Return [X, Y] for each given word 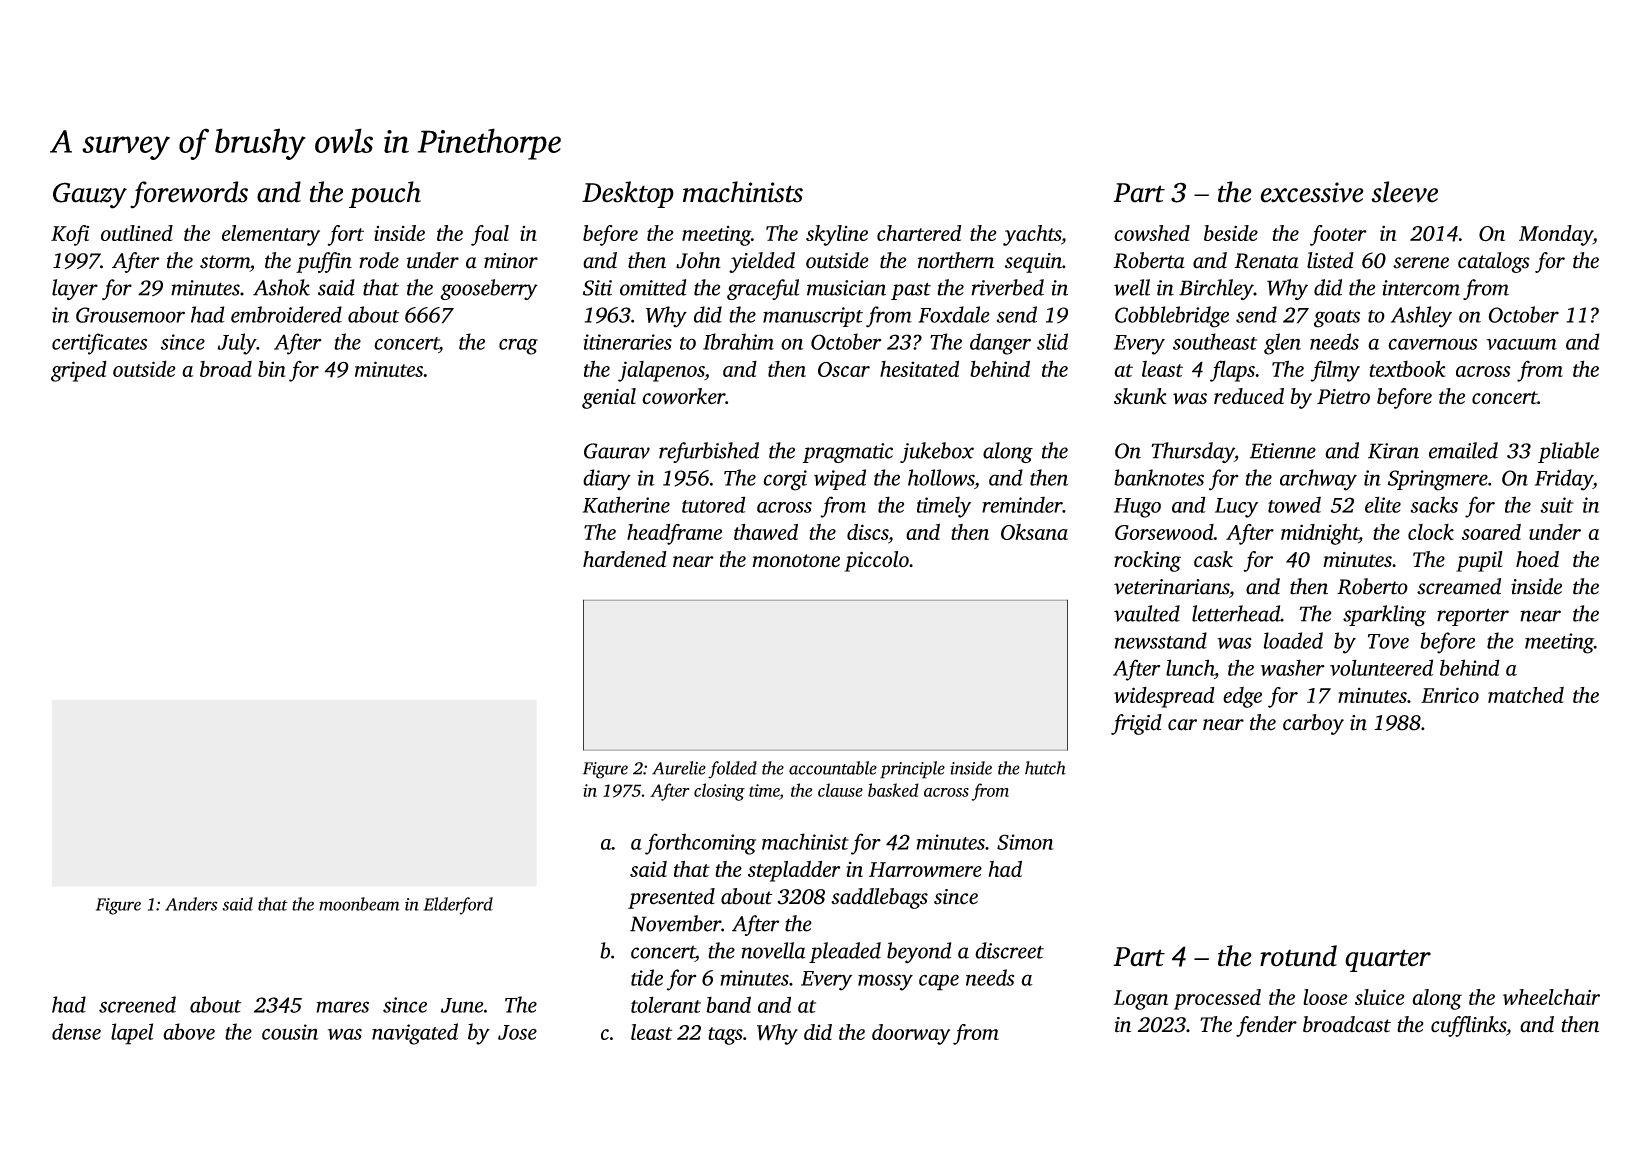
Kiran [1393, 451]
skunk [1140, 396]
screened [137, 1004]
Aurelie [679, 768]
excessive [1312, 192]
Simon [1025, 842]
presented [671, 898]
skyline [837, 235]
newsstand [1161, 640]
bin [271, 368]
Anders [191, 904]
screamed [1459, 586]
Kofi [70, 235]
